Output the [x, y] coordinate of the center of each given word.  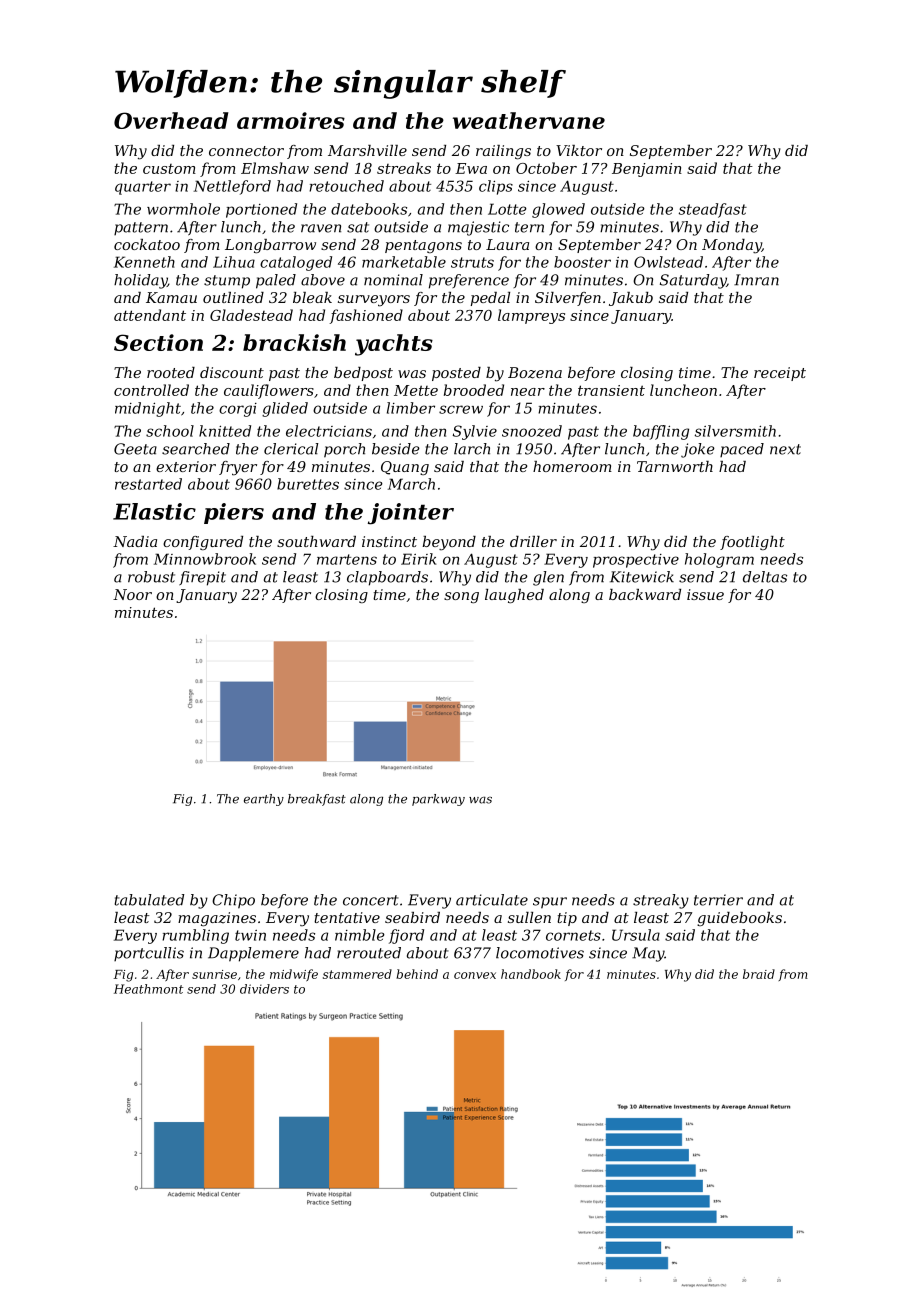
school [170, 431]
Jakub [631, 299]
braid [759, 974]
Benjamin [647, 170]
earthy [264, 800]
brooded [474, 390]
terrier [718, 900]
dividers [264, 989]
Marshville [367, 150]
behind [417, 974]
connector [246, 151]
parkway [438, 800]
